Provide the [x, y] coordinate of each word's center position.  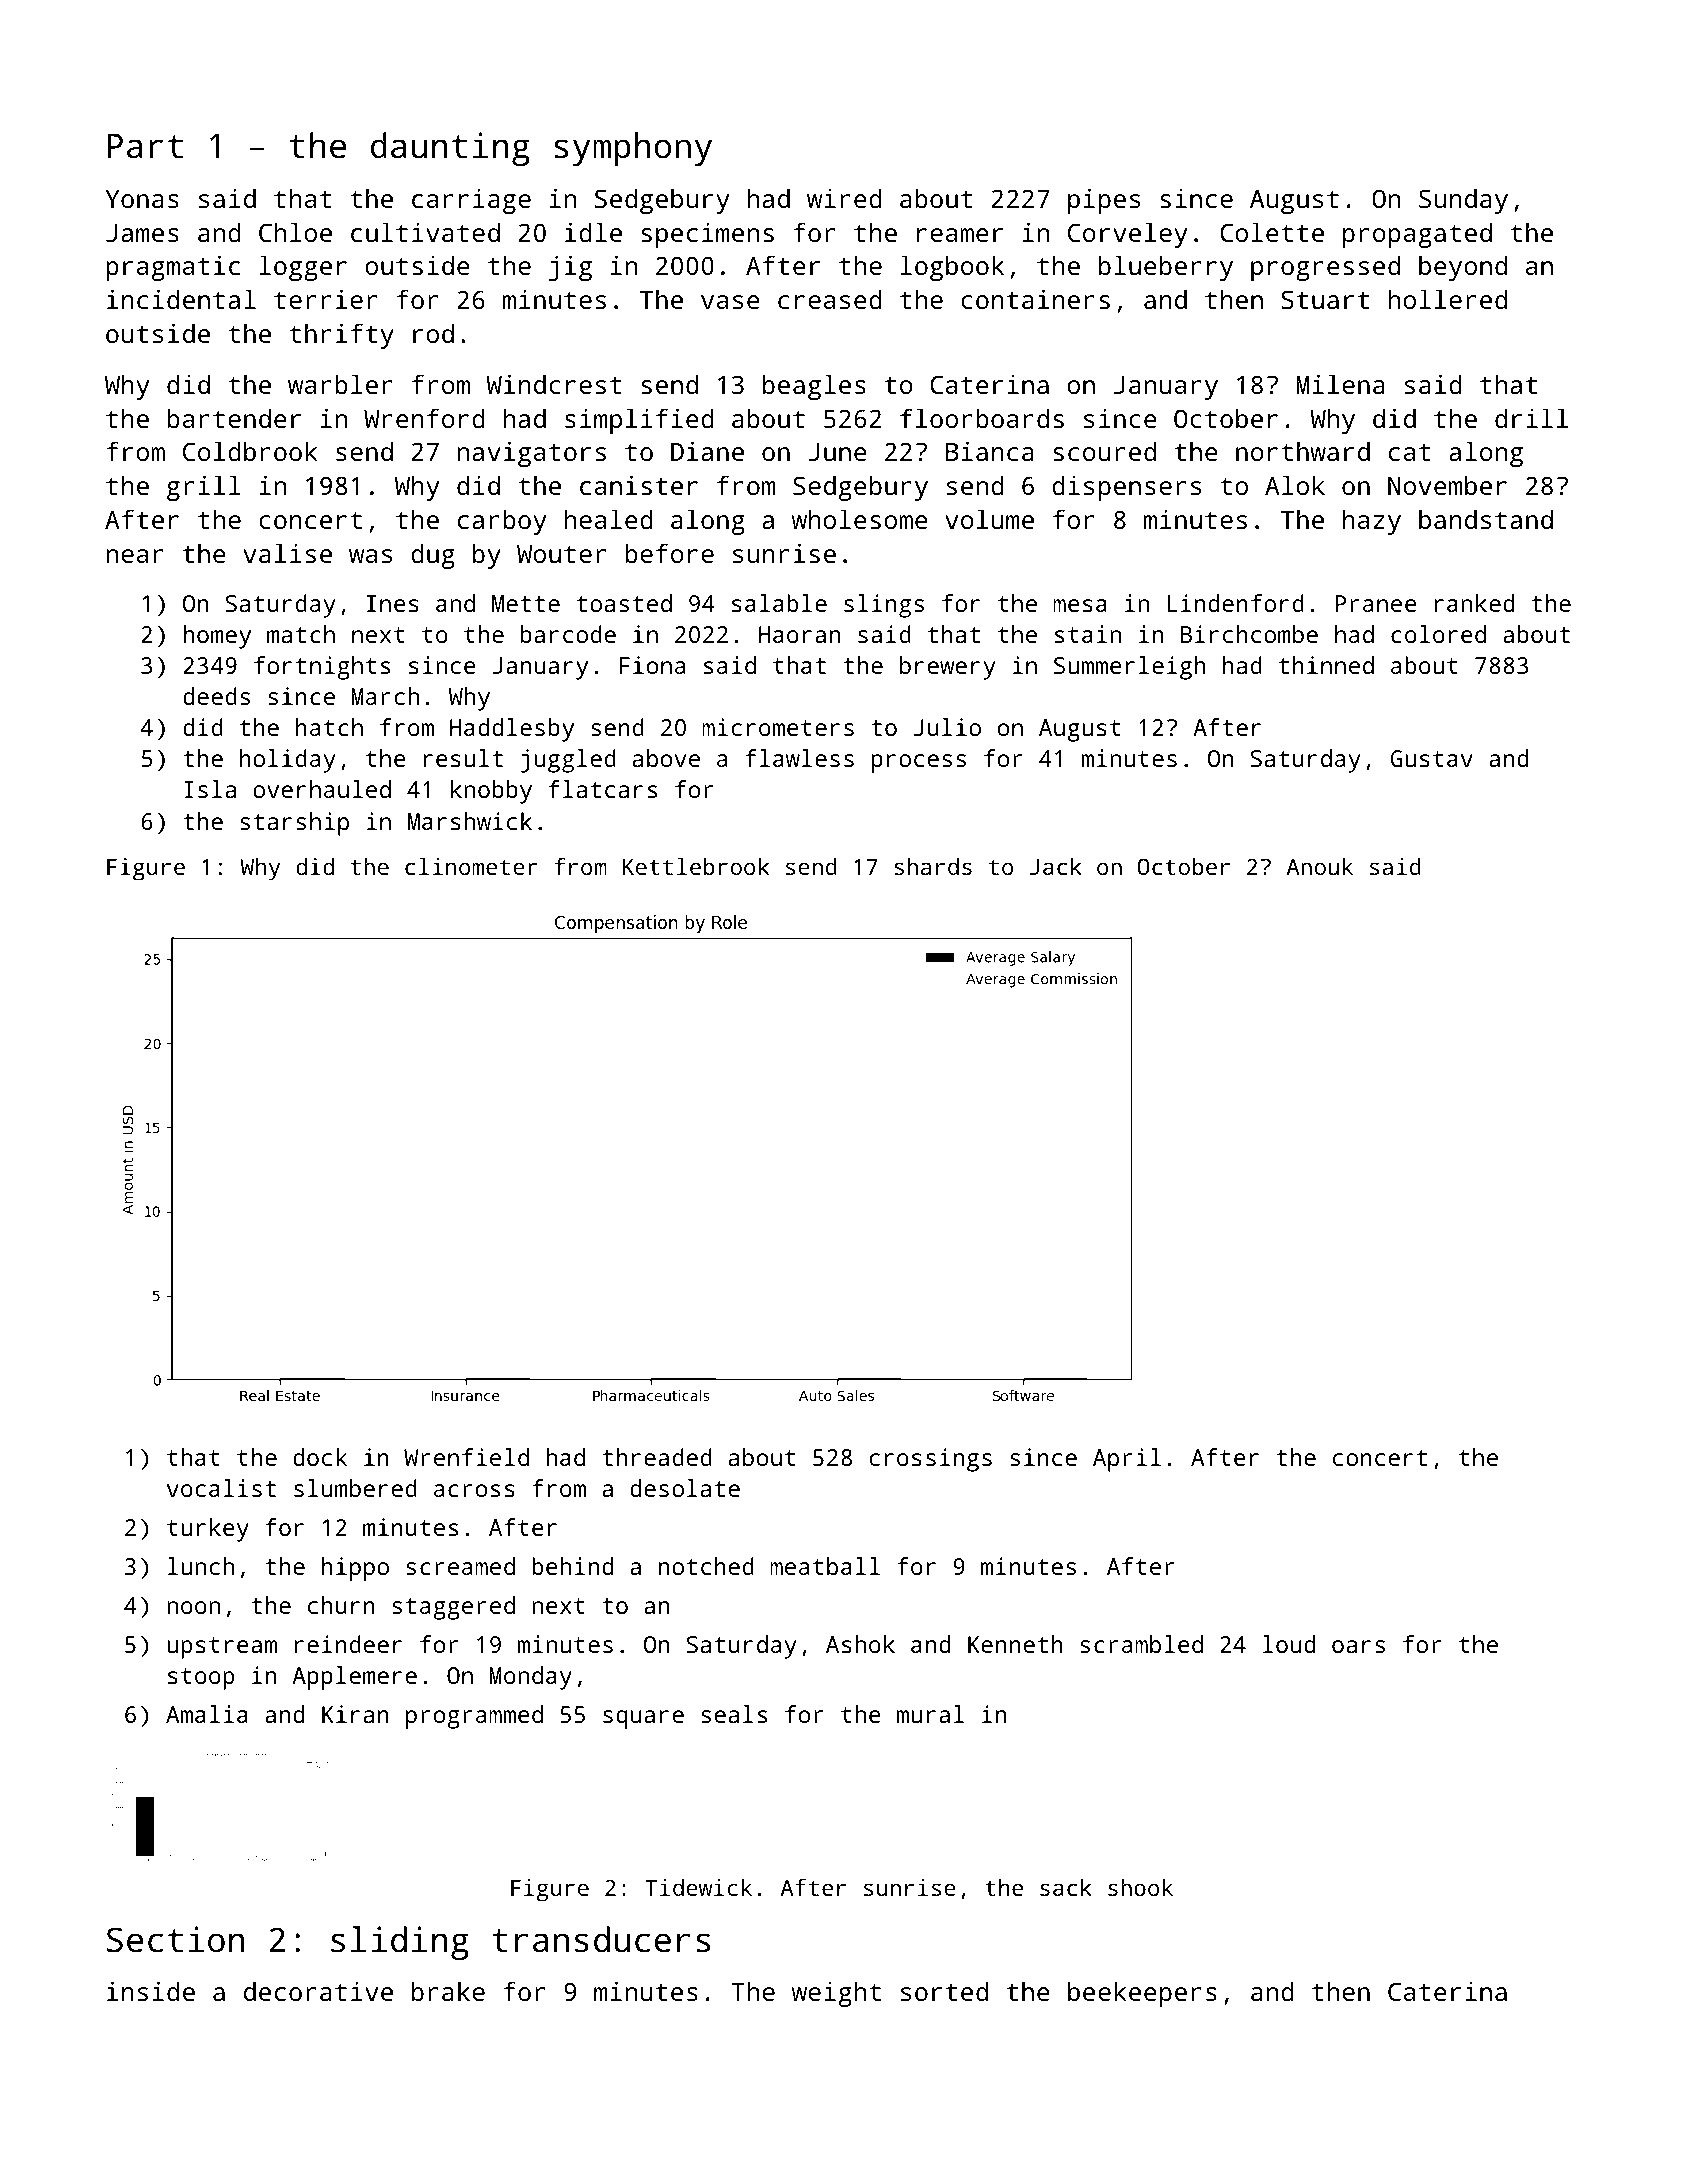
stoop [201, 1679]
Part [145, 146]
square [643, 1719]
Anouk [1320, 866]
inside [151, 1991]
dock [320, 1457]
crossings [930, 1460]
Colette [1272, 232]
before [669, 553]
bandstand [1486, 519]
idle [593, 232]
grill [204, 488]
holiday [288, 761]
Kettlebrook [696, 866]
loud [1289, 1644]
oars [1358, 1646]
